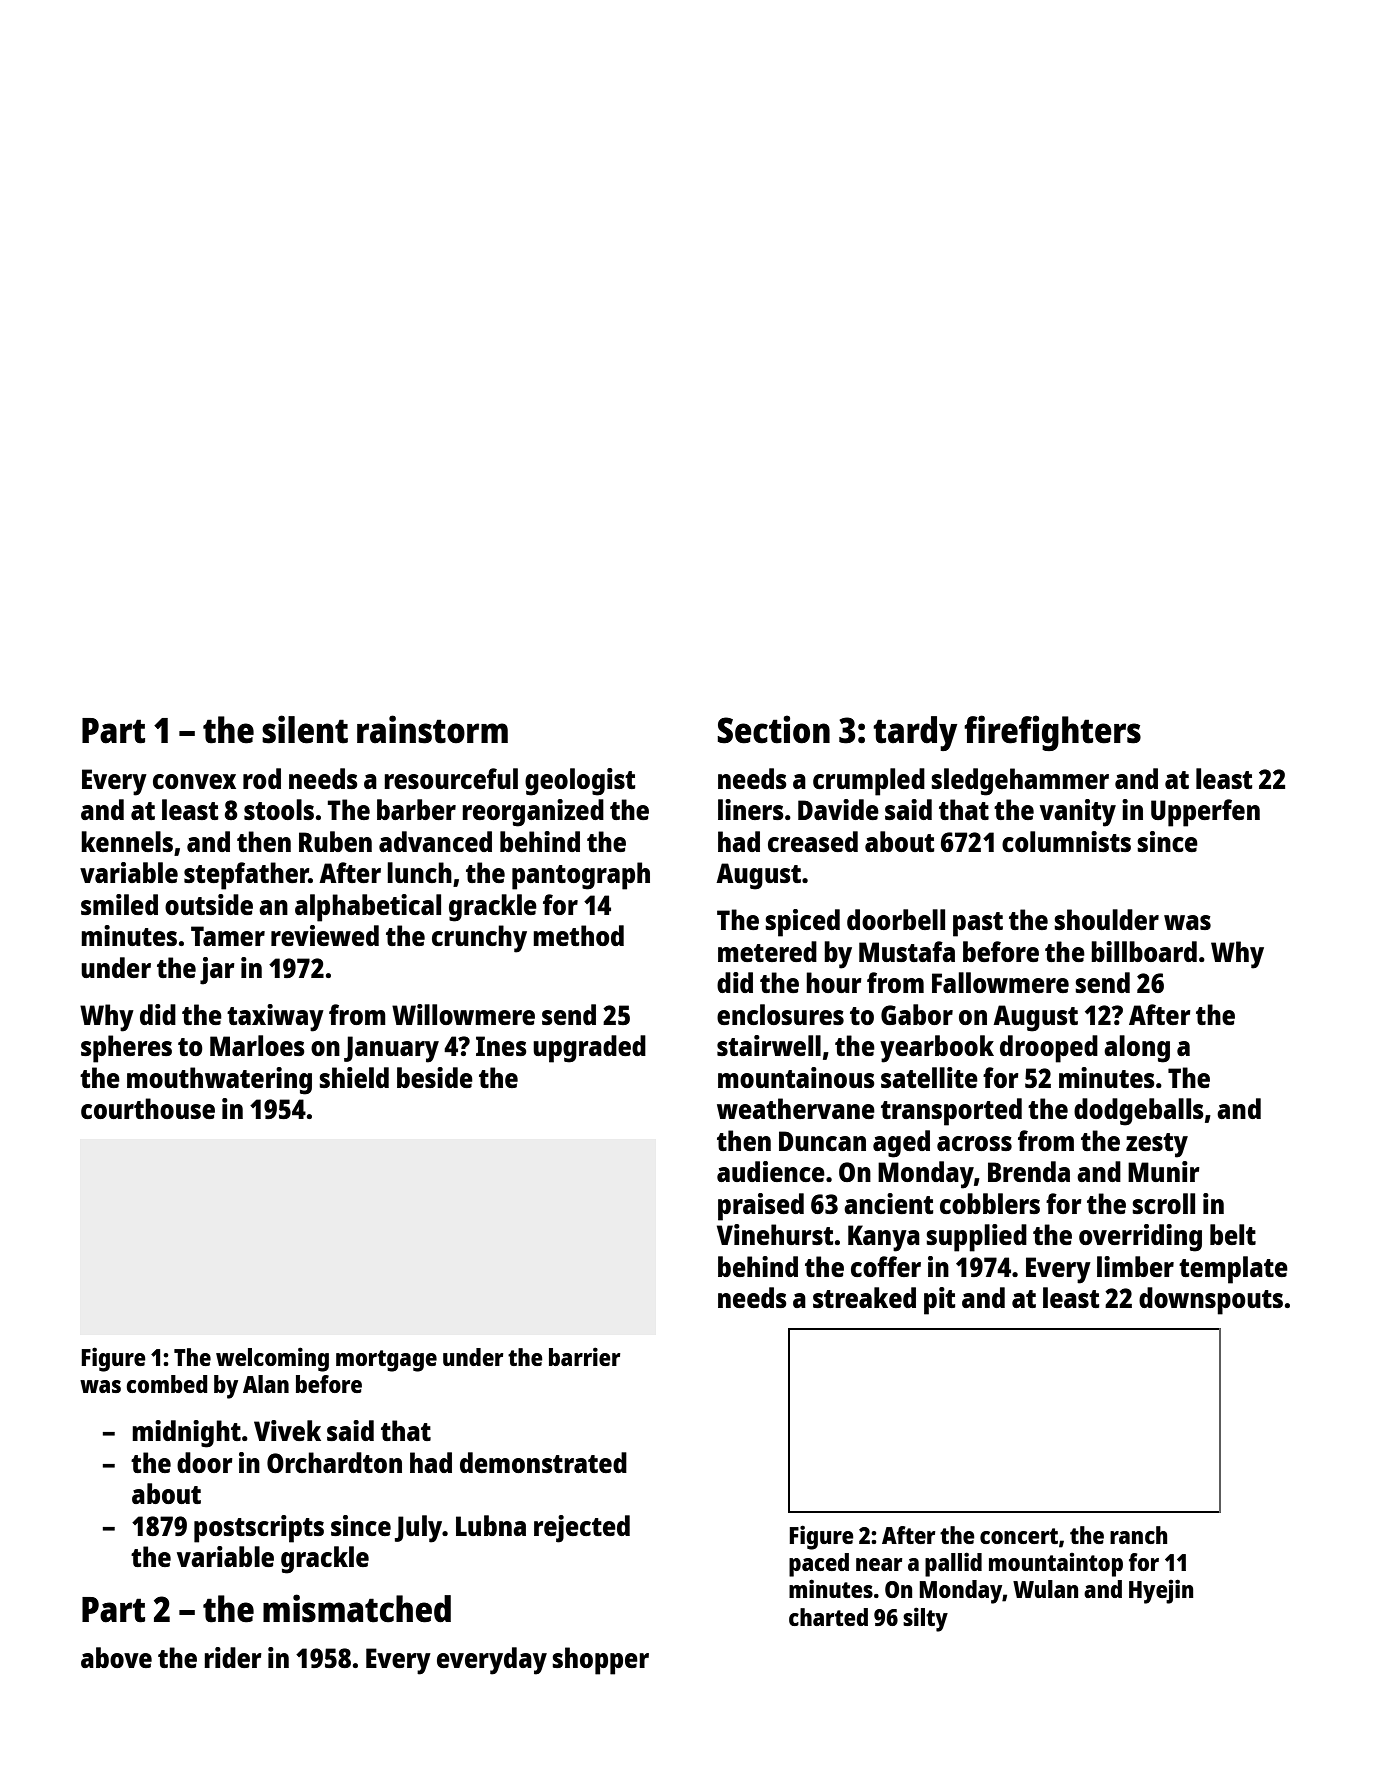  I want to click on supplied, so click(976, 1238).
